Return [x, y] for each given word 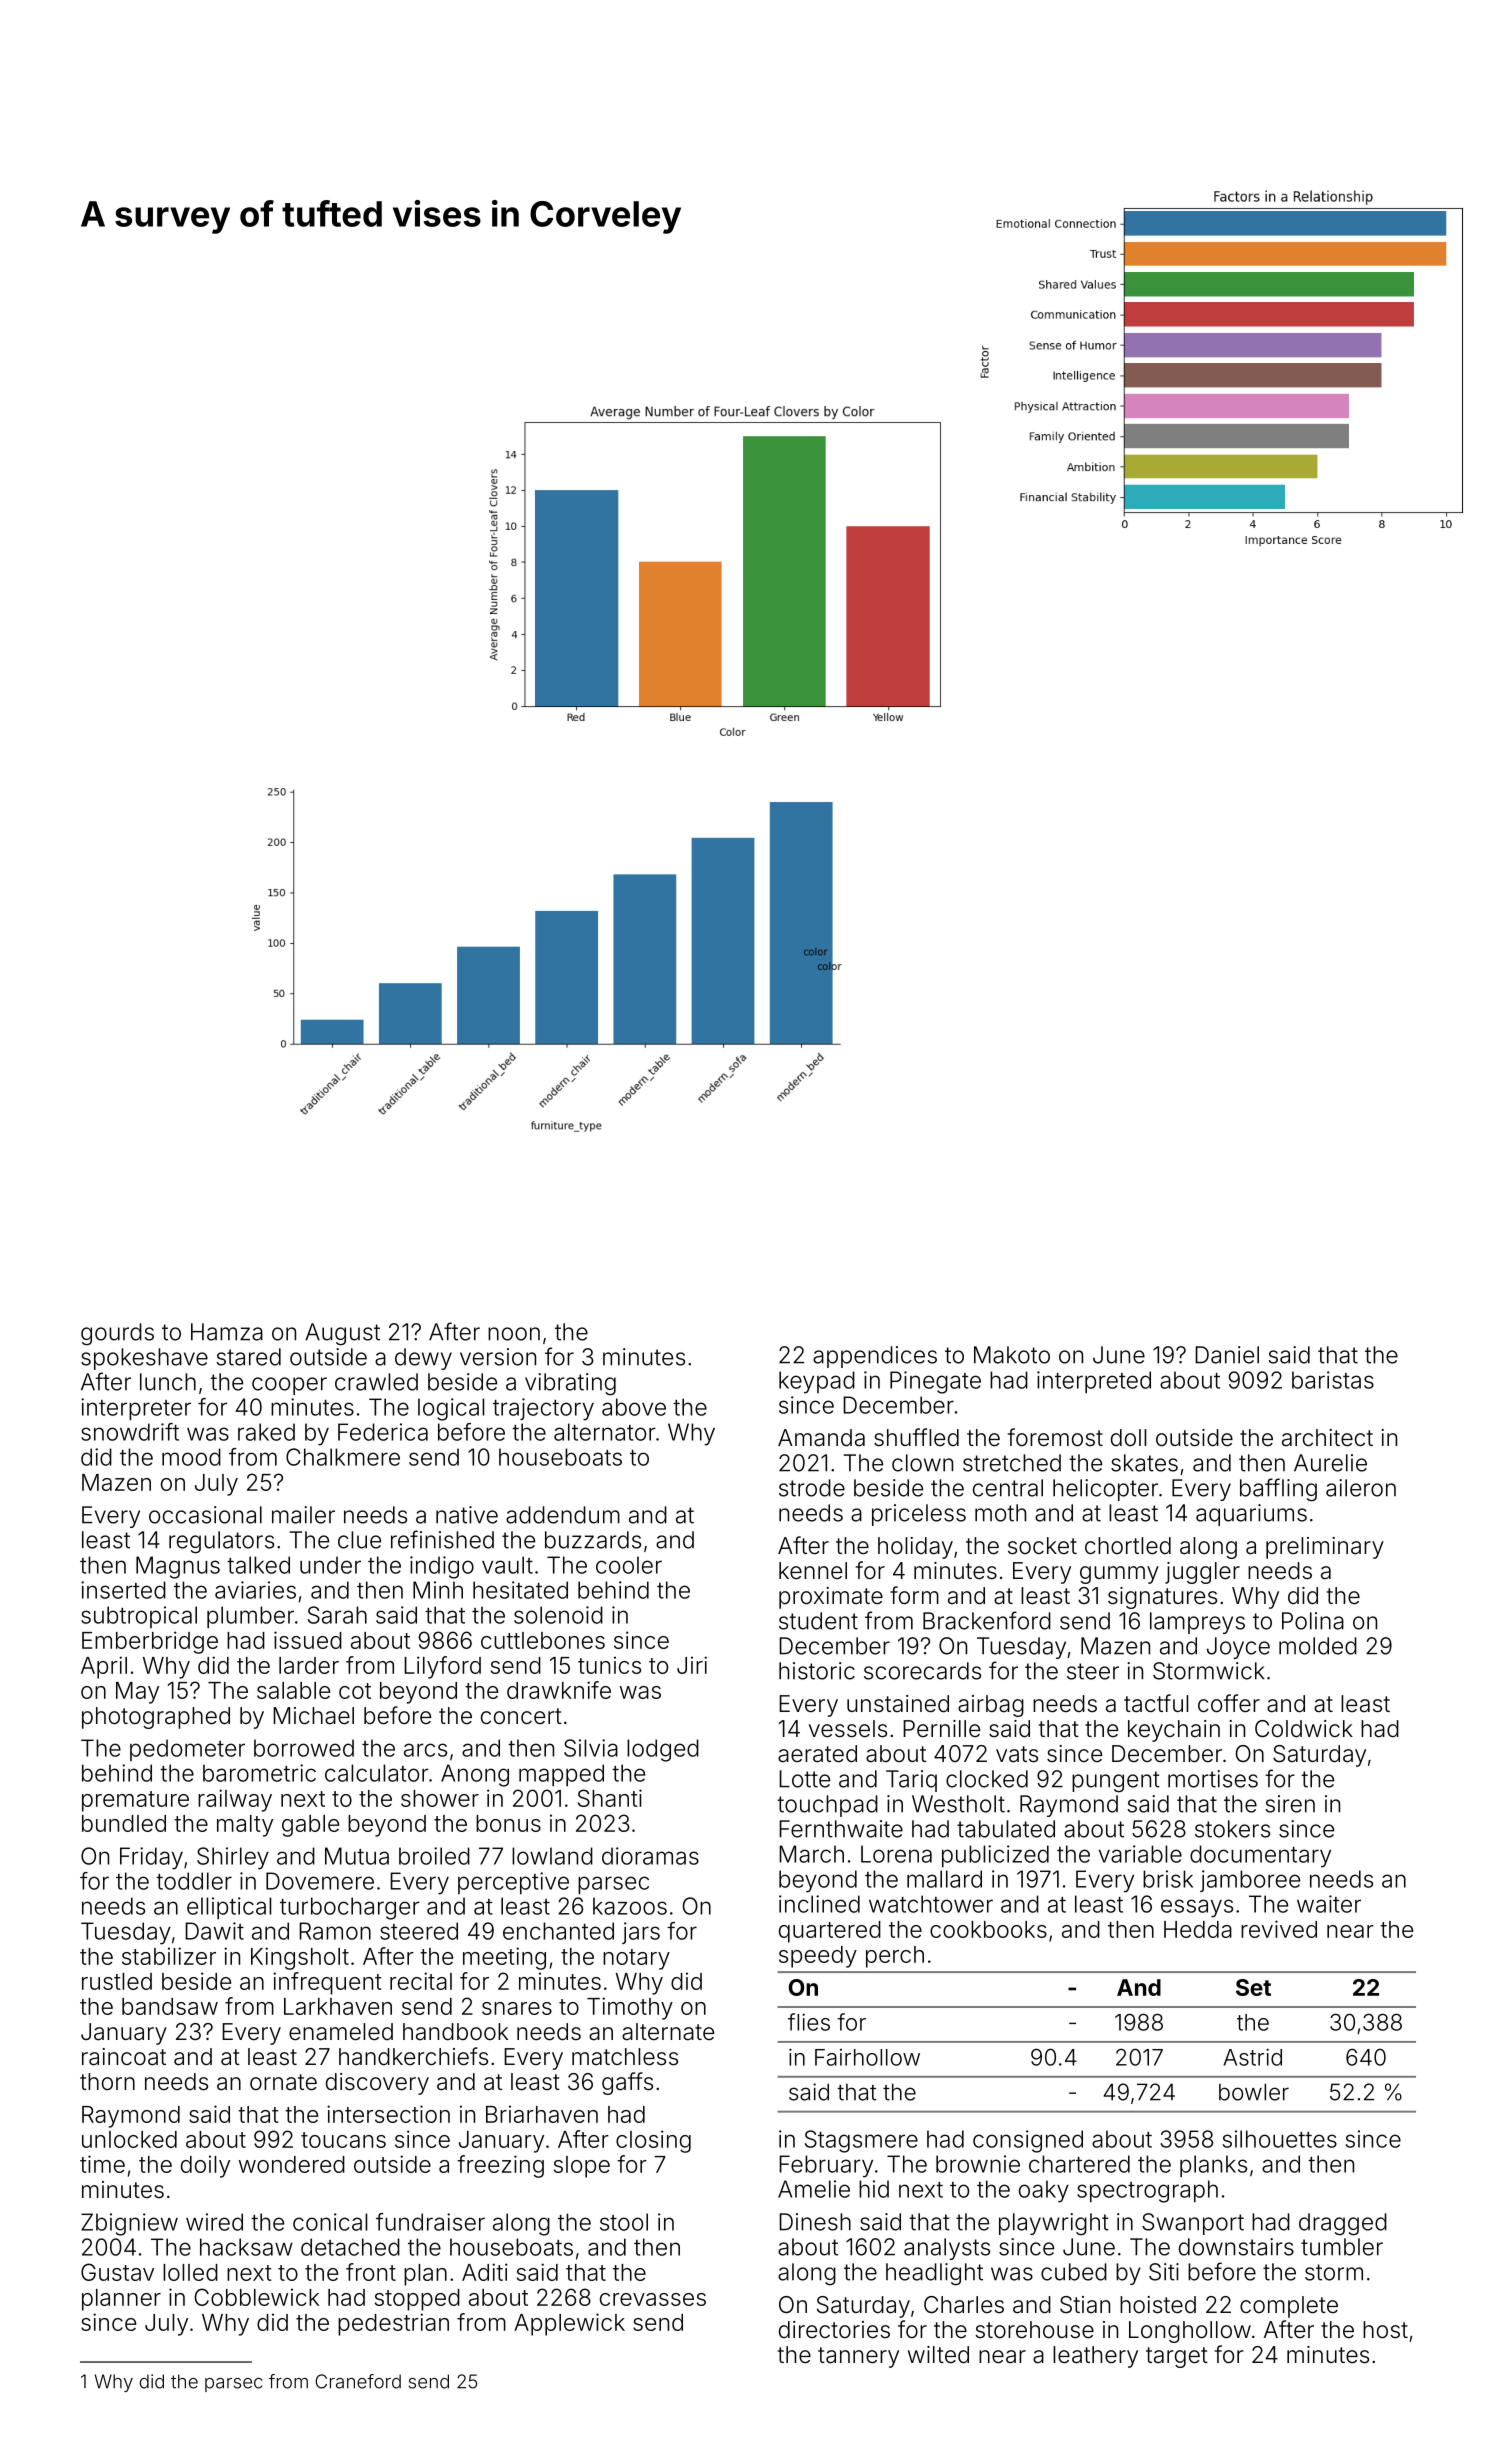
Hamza [227, 1332]
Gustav [117, 2272]
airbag [991, 1706]
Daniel [1227, 1355]
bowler [1254, 2092]
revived [1279, 1929]
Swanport [1193, 2224]
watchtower [931, 1904]
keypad [817, 1382]
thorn [107, 2082]
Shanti [610, 1798]
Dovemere [320, 1881]
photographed [156, 1718]
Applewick [569, 2324]
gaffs [627, 2083]
